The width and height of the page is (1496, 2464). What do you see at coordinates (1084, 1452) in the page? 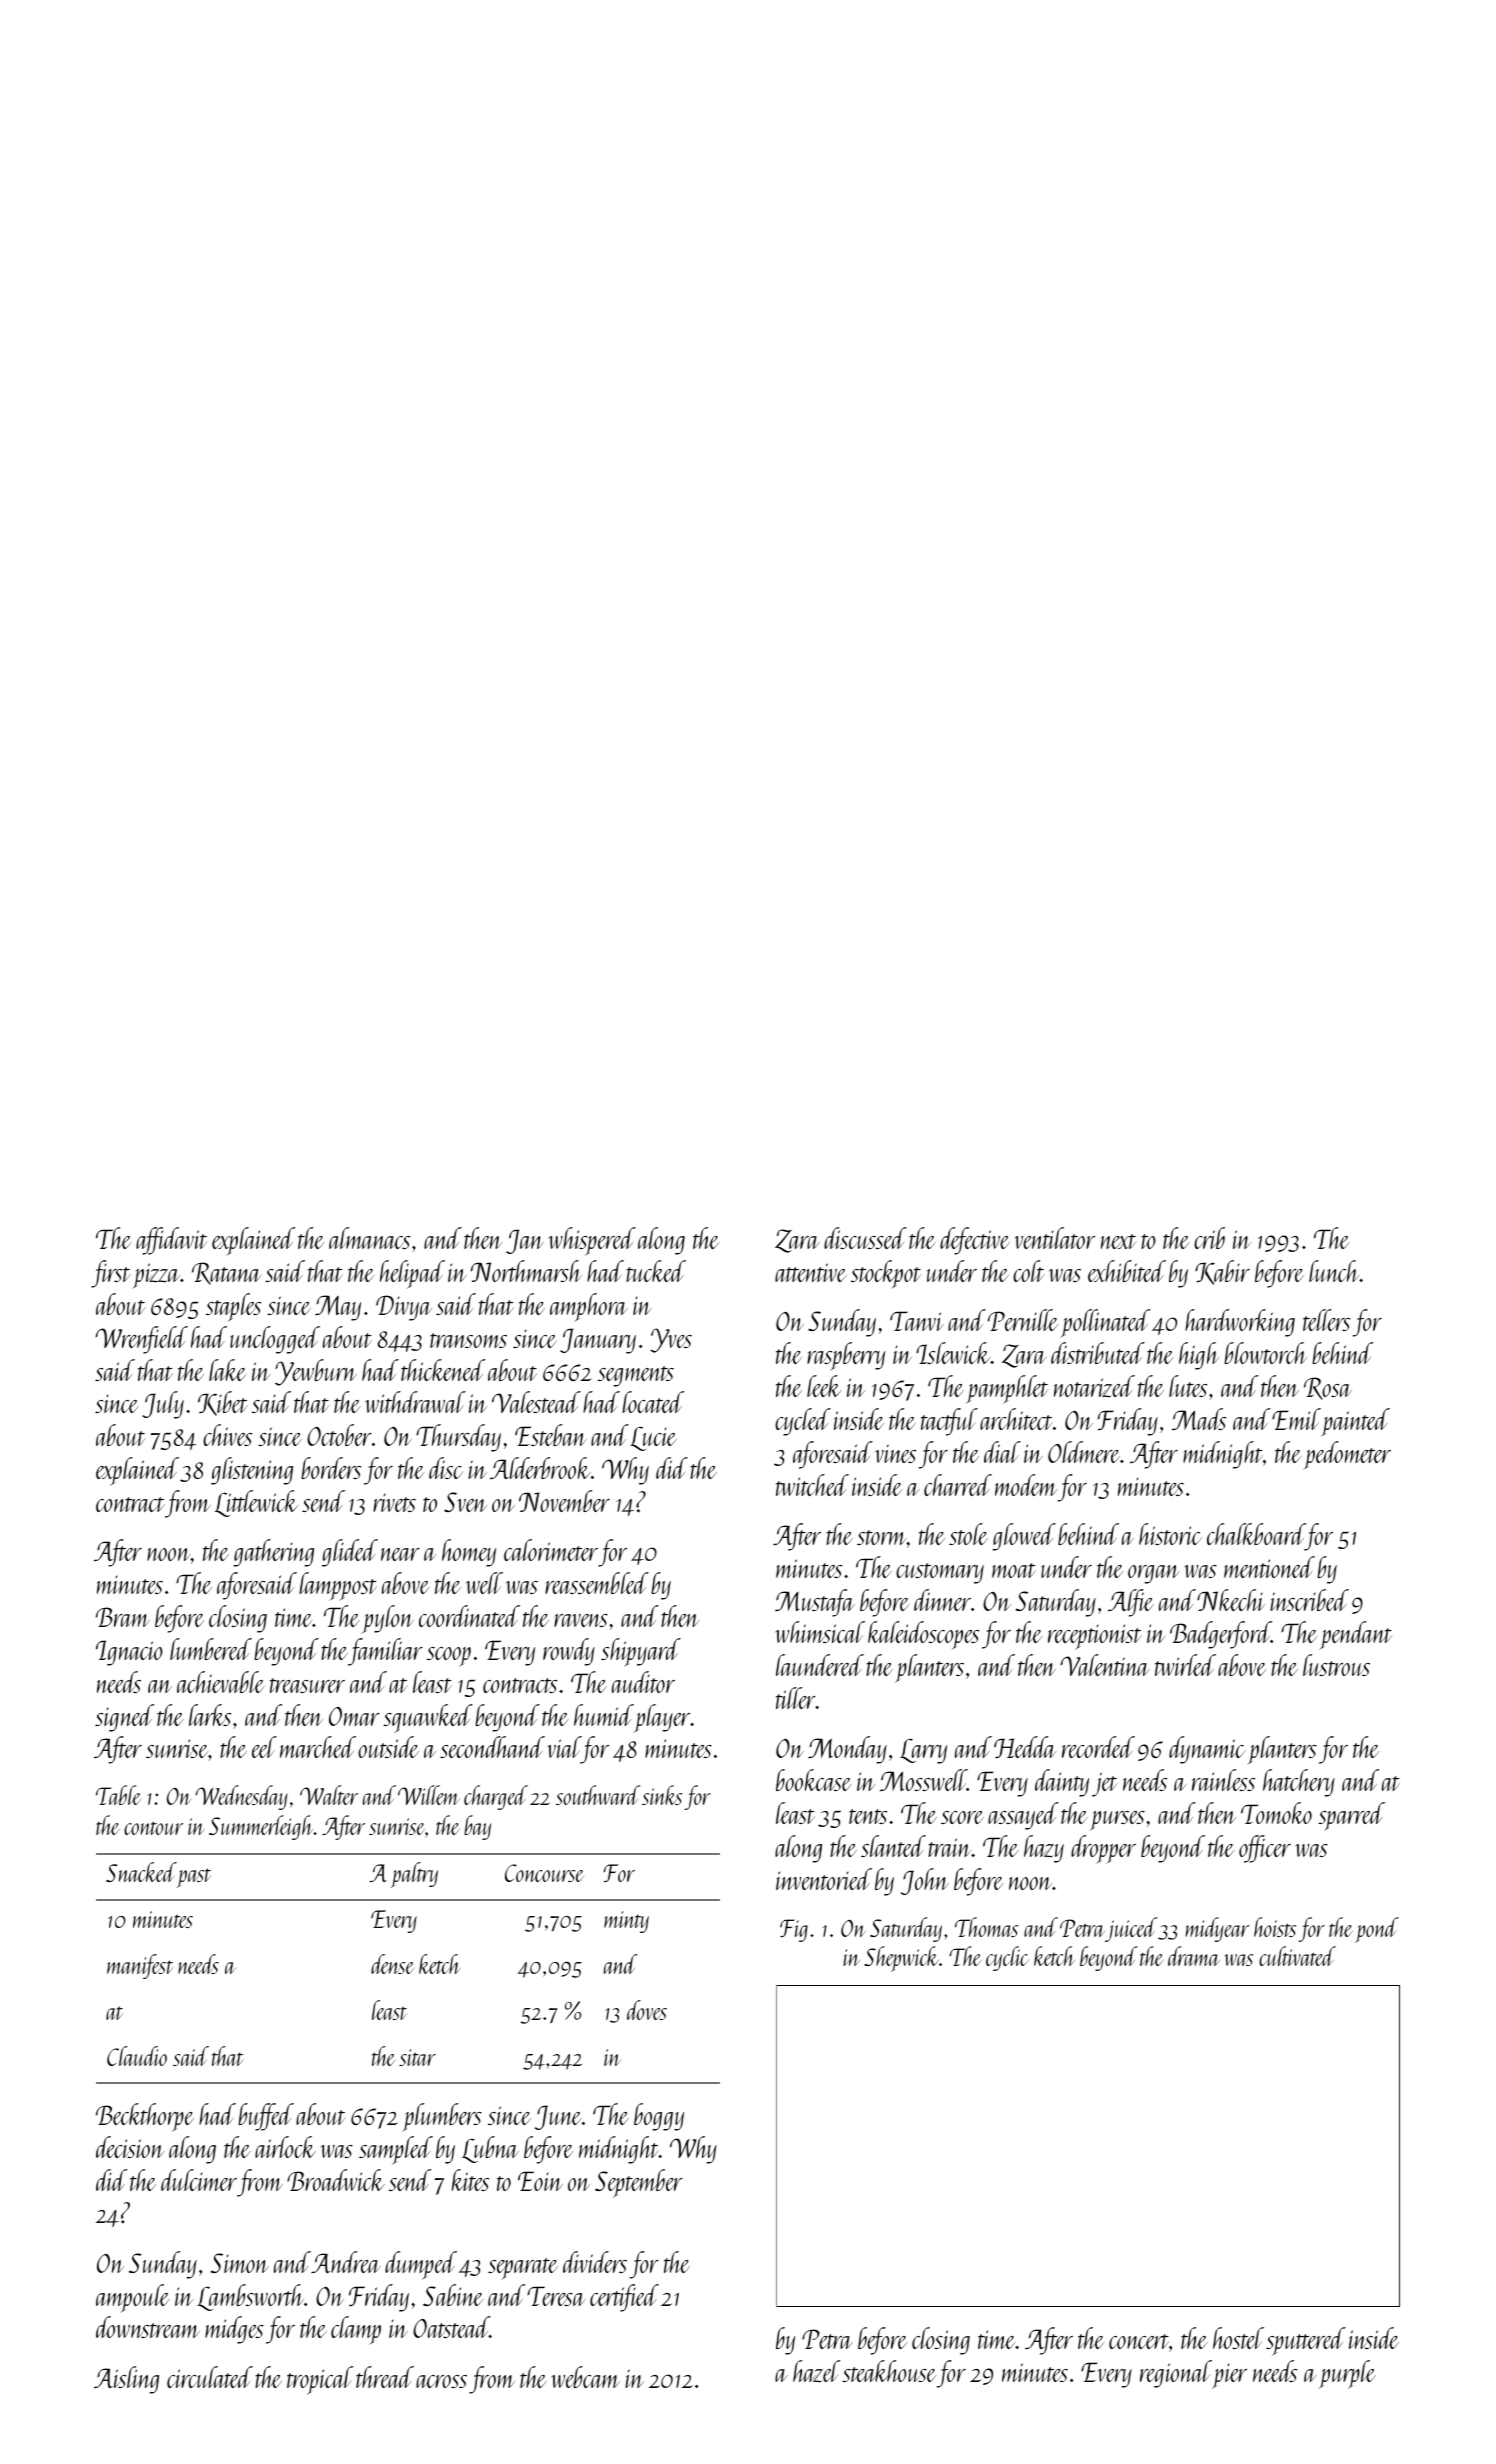
I see `Oldmere` at bounding box center [1084, 1452].
